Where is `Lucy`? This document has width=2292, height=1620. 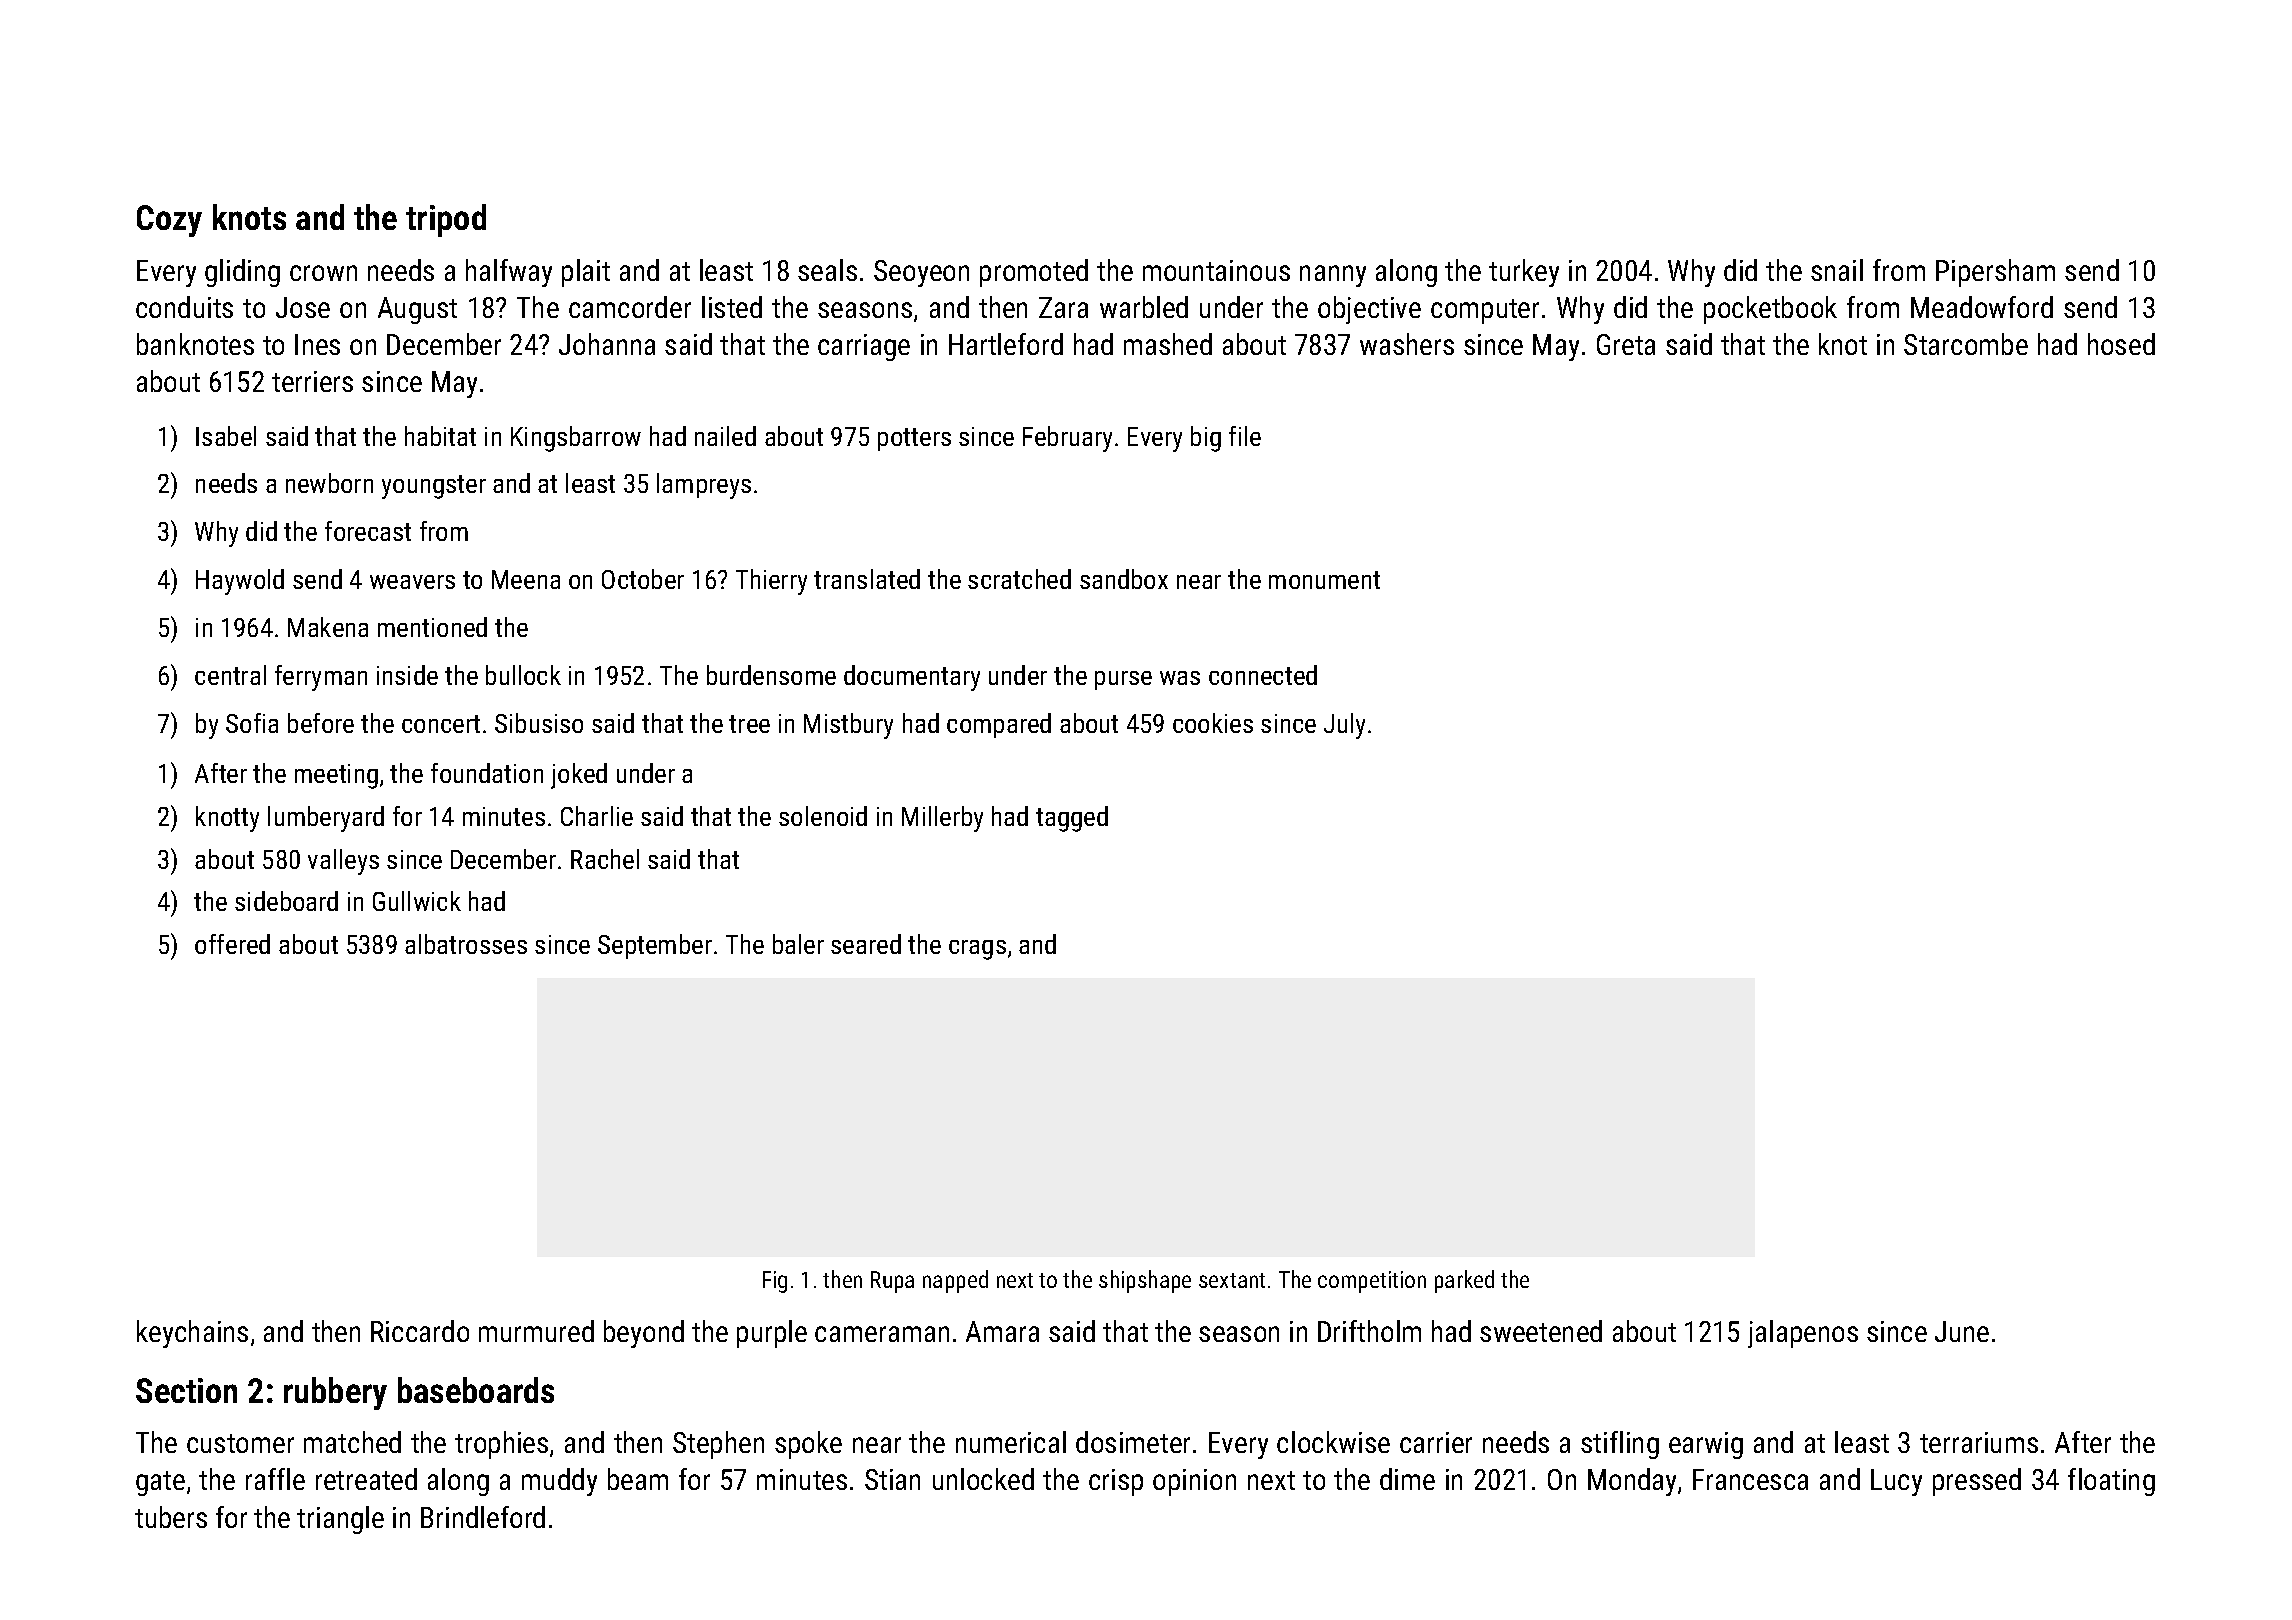
Lucy is located at coordinates (1896, 1482).
